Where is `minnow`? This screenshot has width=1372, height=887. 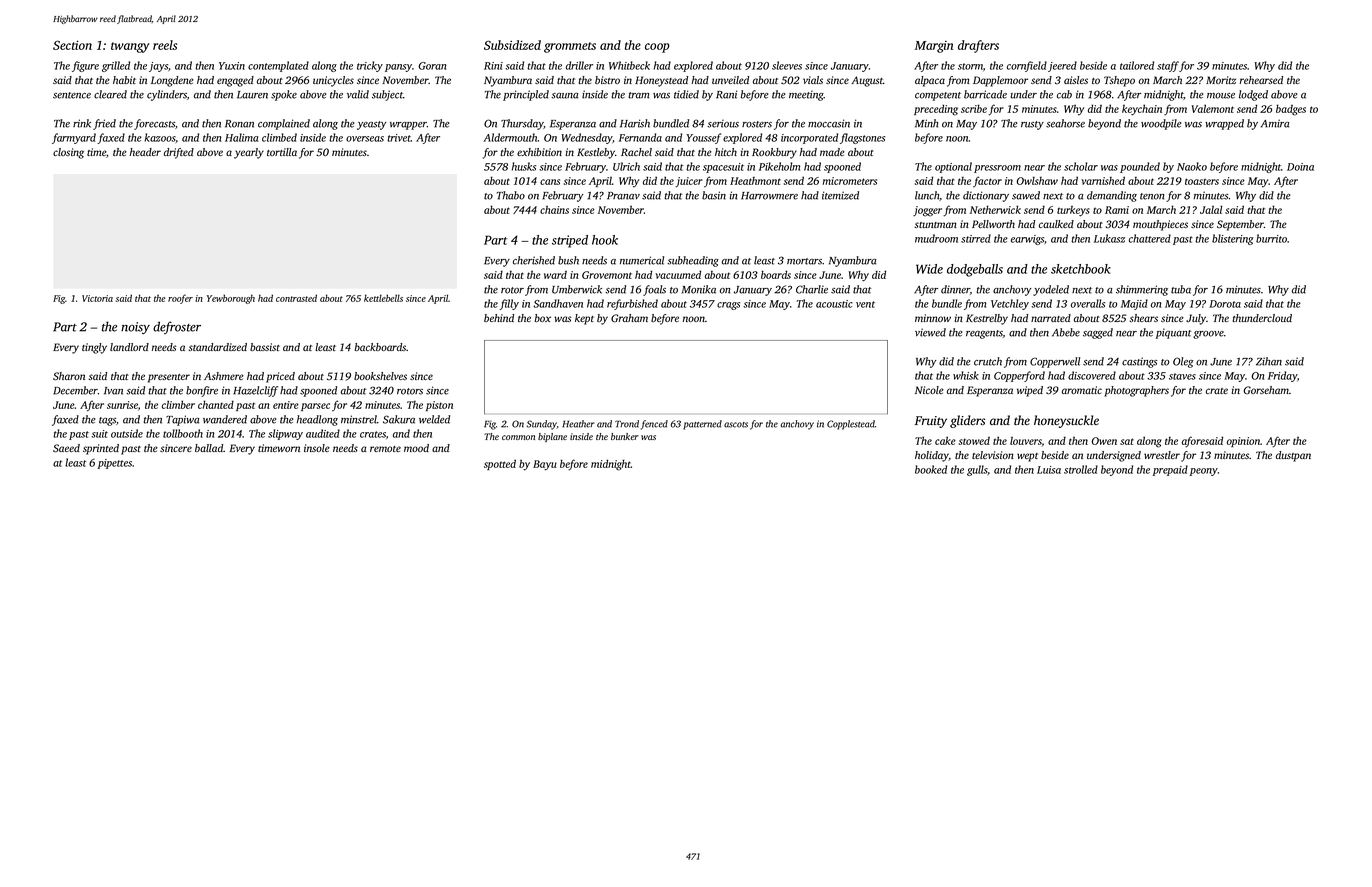 minnow is located at coordinates (933, 318).
